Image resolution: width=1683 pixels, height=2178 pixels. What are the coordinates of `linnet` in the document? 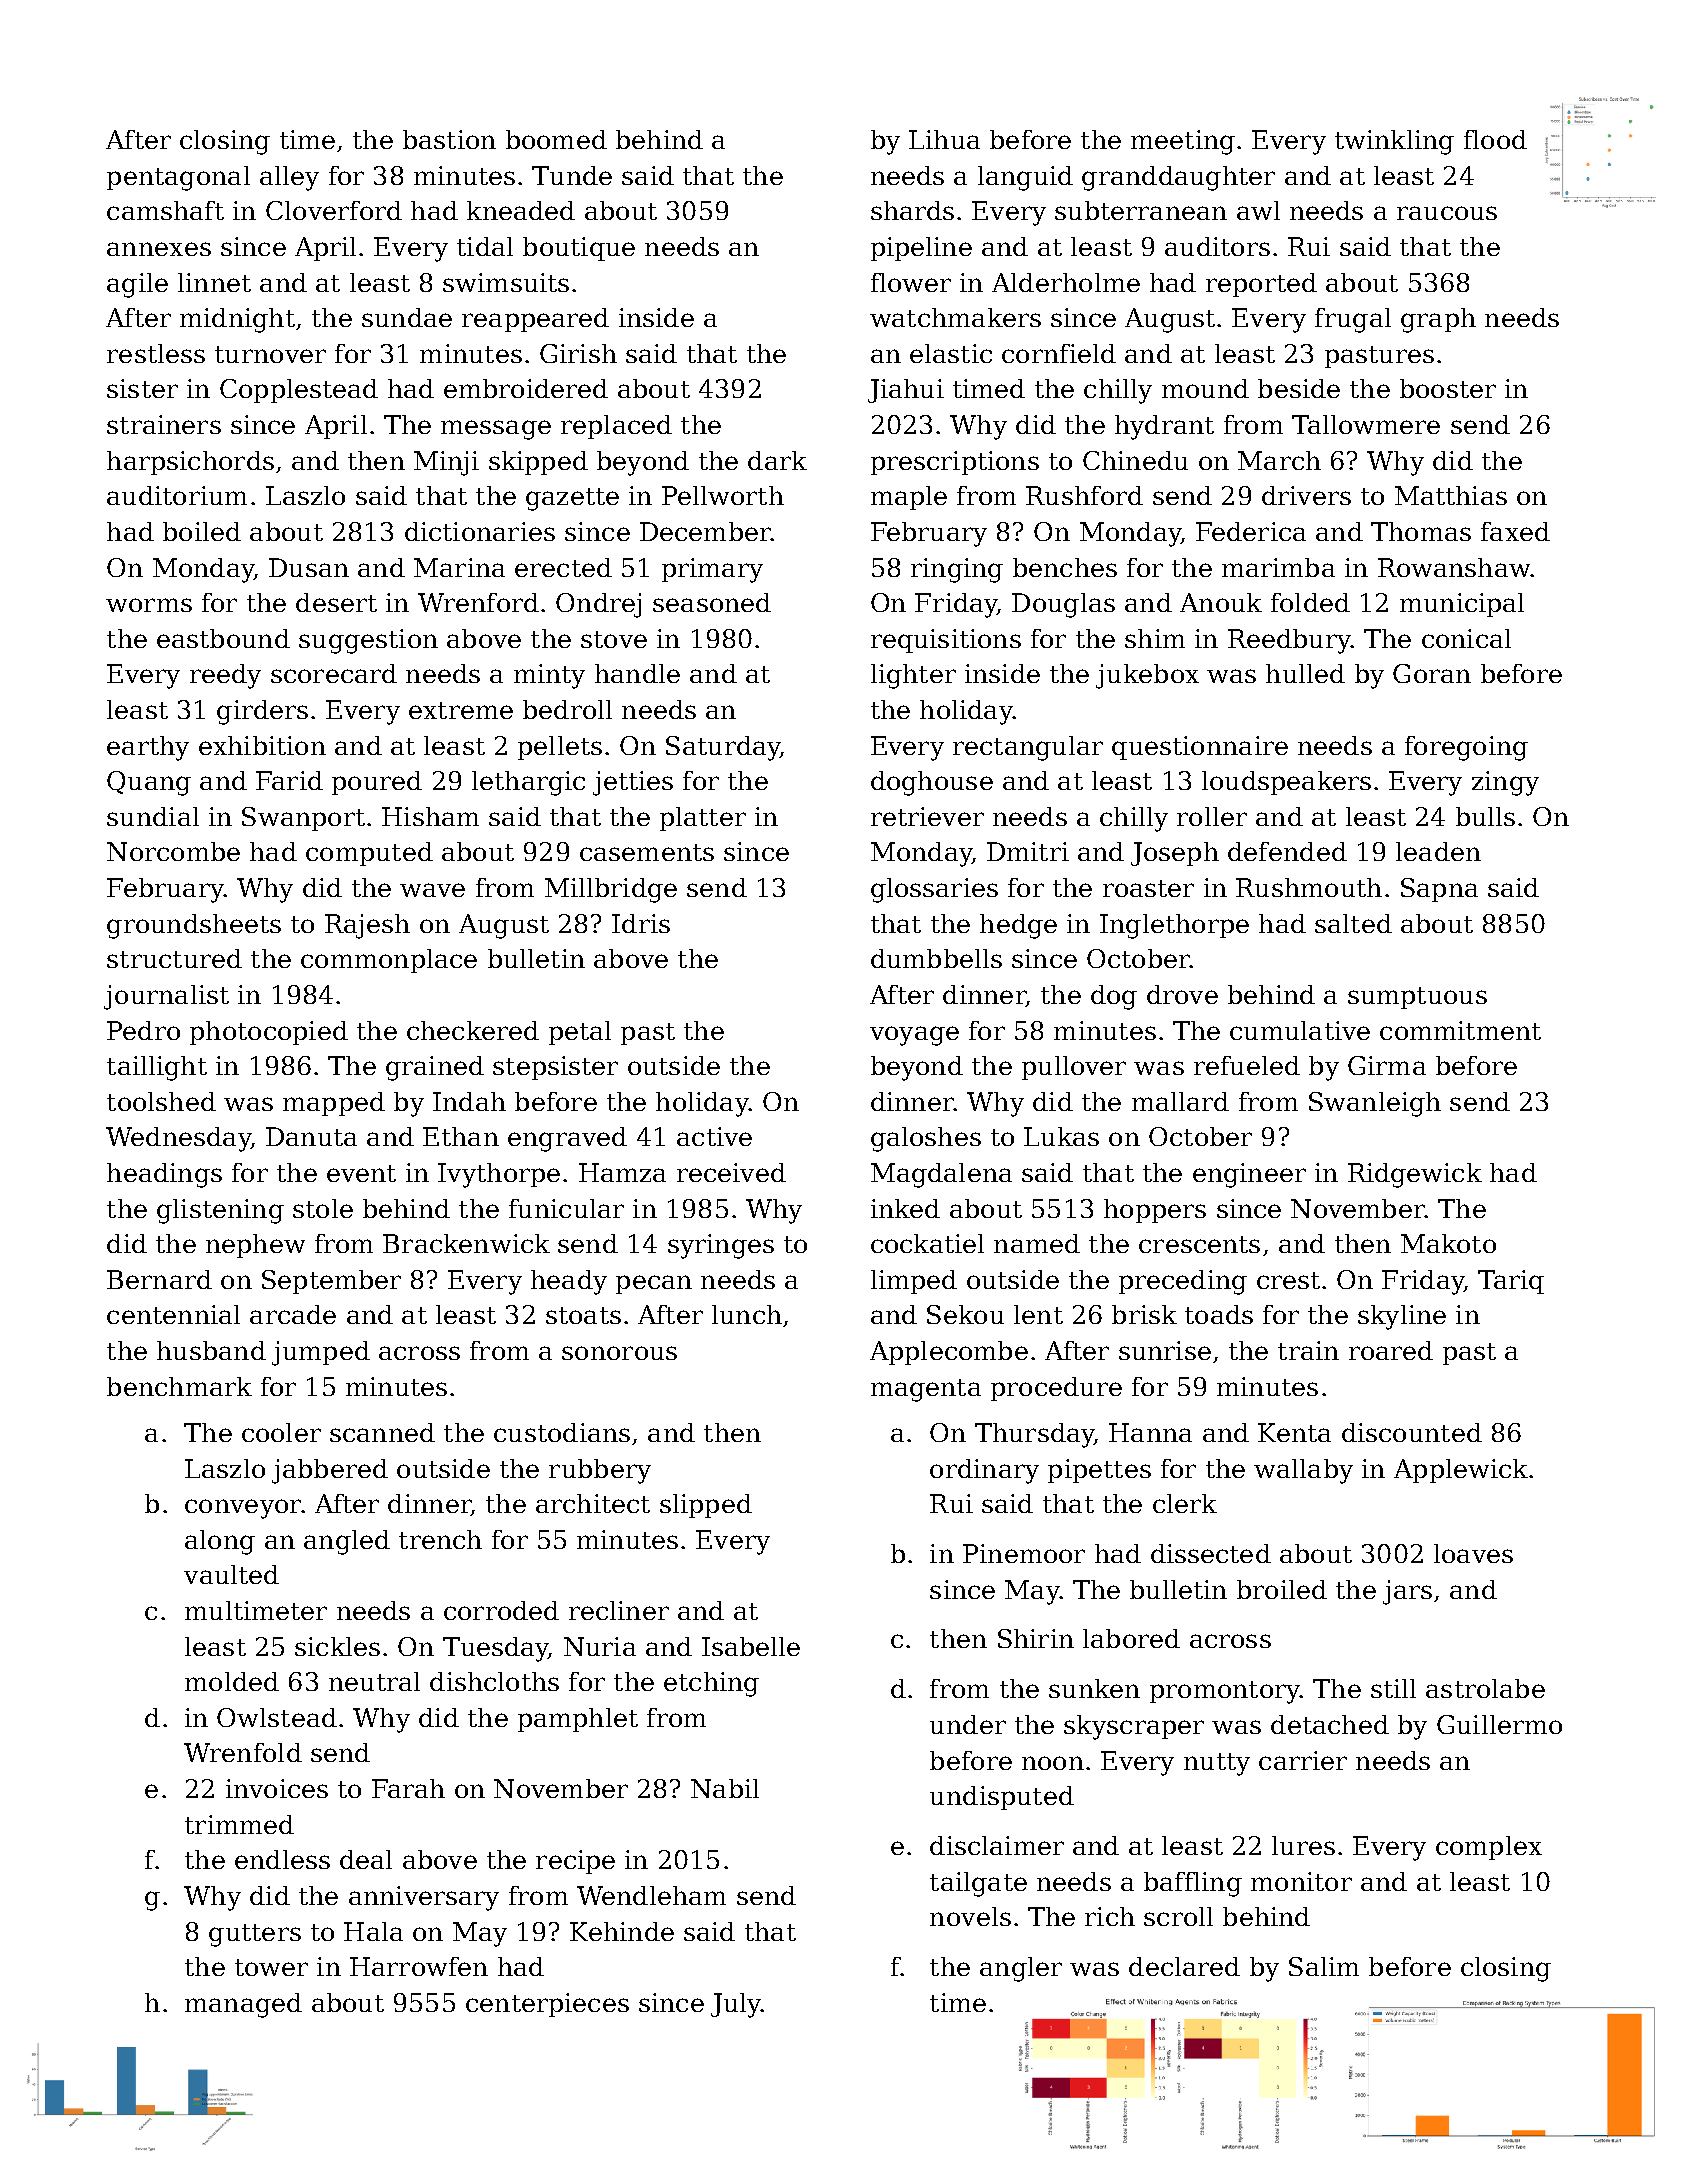 It's located at (214, 282).
